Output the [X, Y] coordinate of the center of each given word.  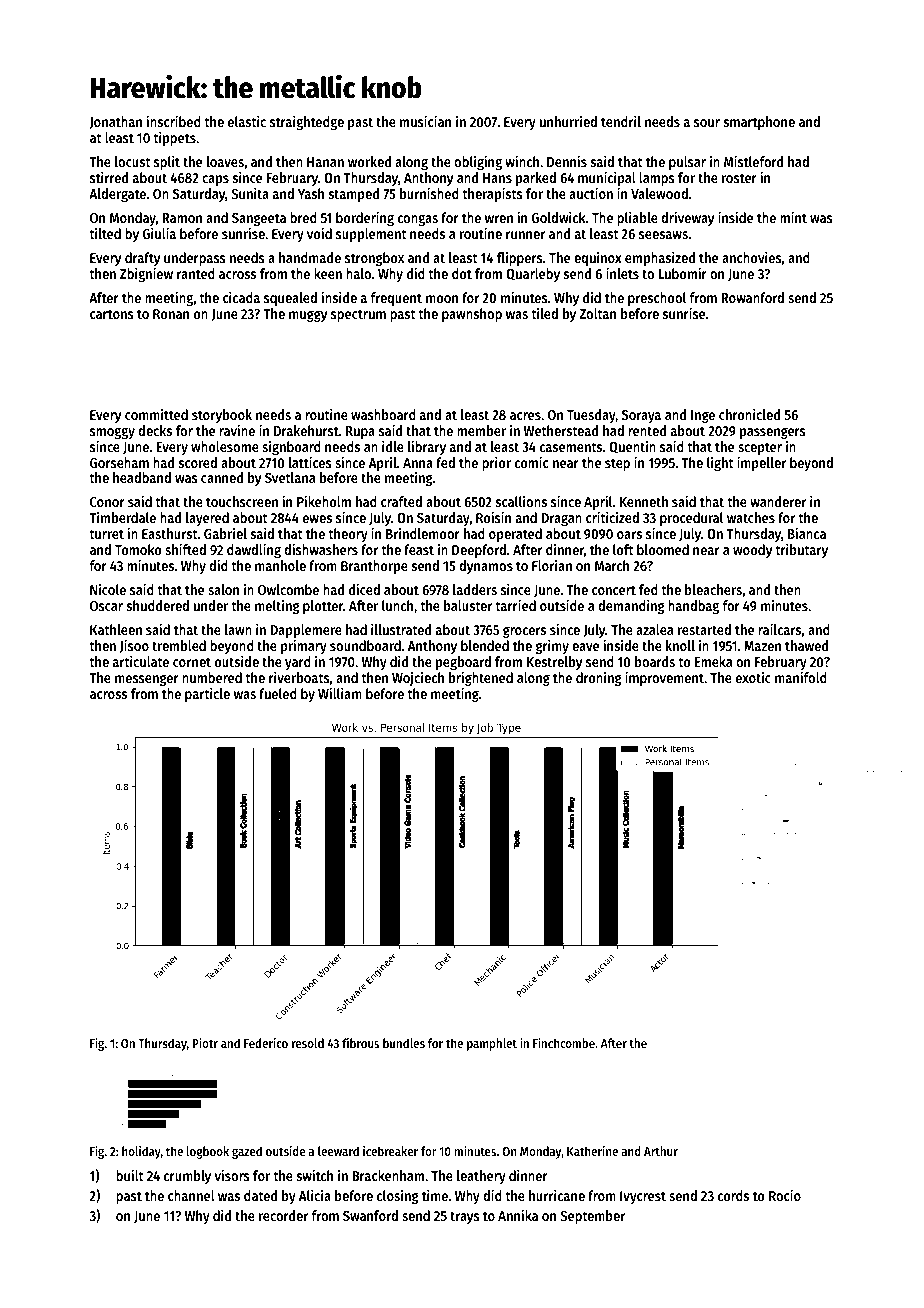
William [340, 693]
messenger [147, 680]
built [130, 1175]
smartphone [759, 123]
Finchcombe [564, 1043]
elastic [247, 121]
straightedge [307, 122]
